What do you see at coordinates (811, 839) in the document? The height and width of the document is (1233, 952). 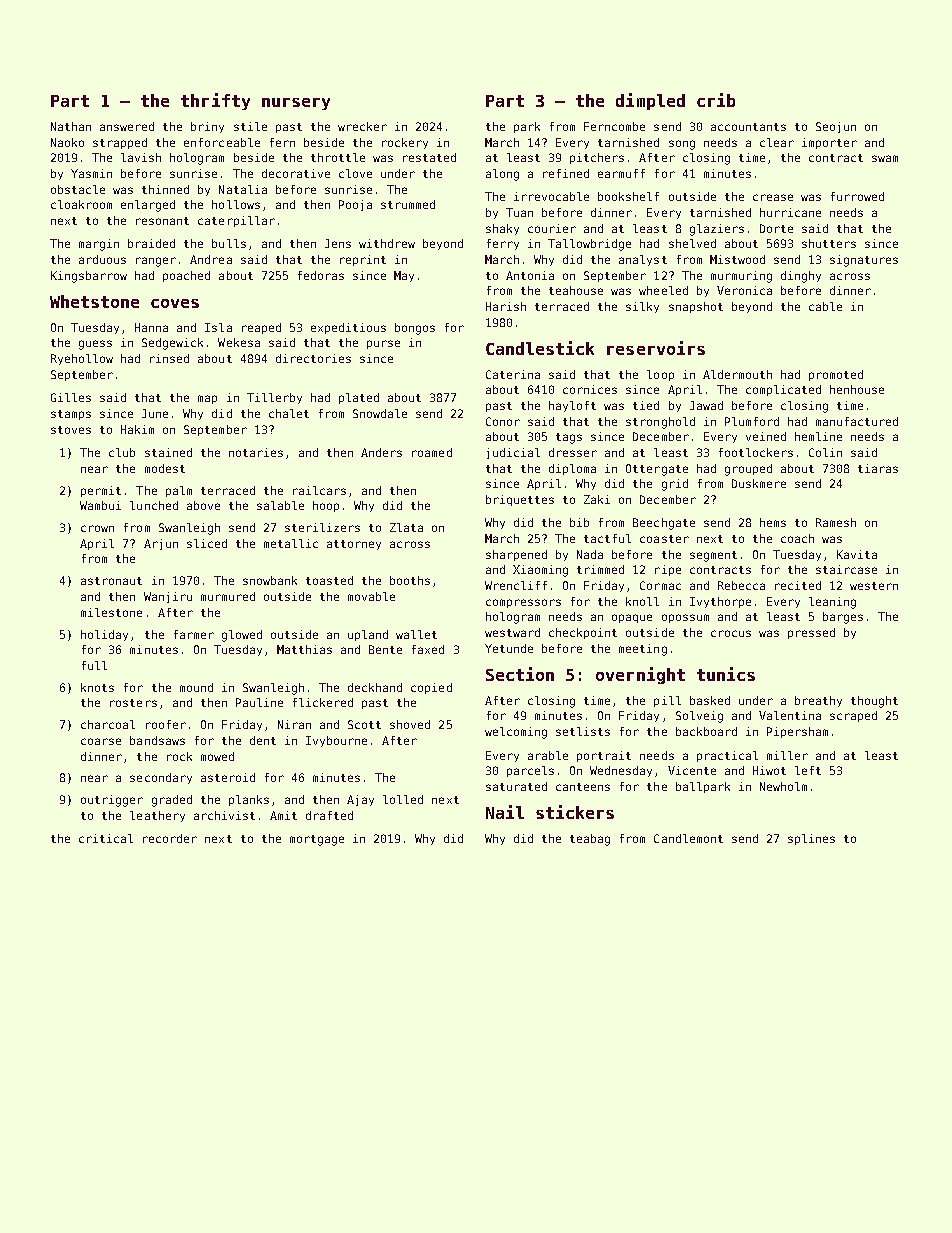 I see `splines` at bounding box center [811, 839].
